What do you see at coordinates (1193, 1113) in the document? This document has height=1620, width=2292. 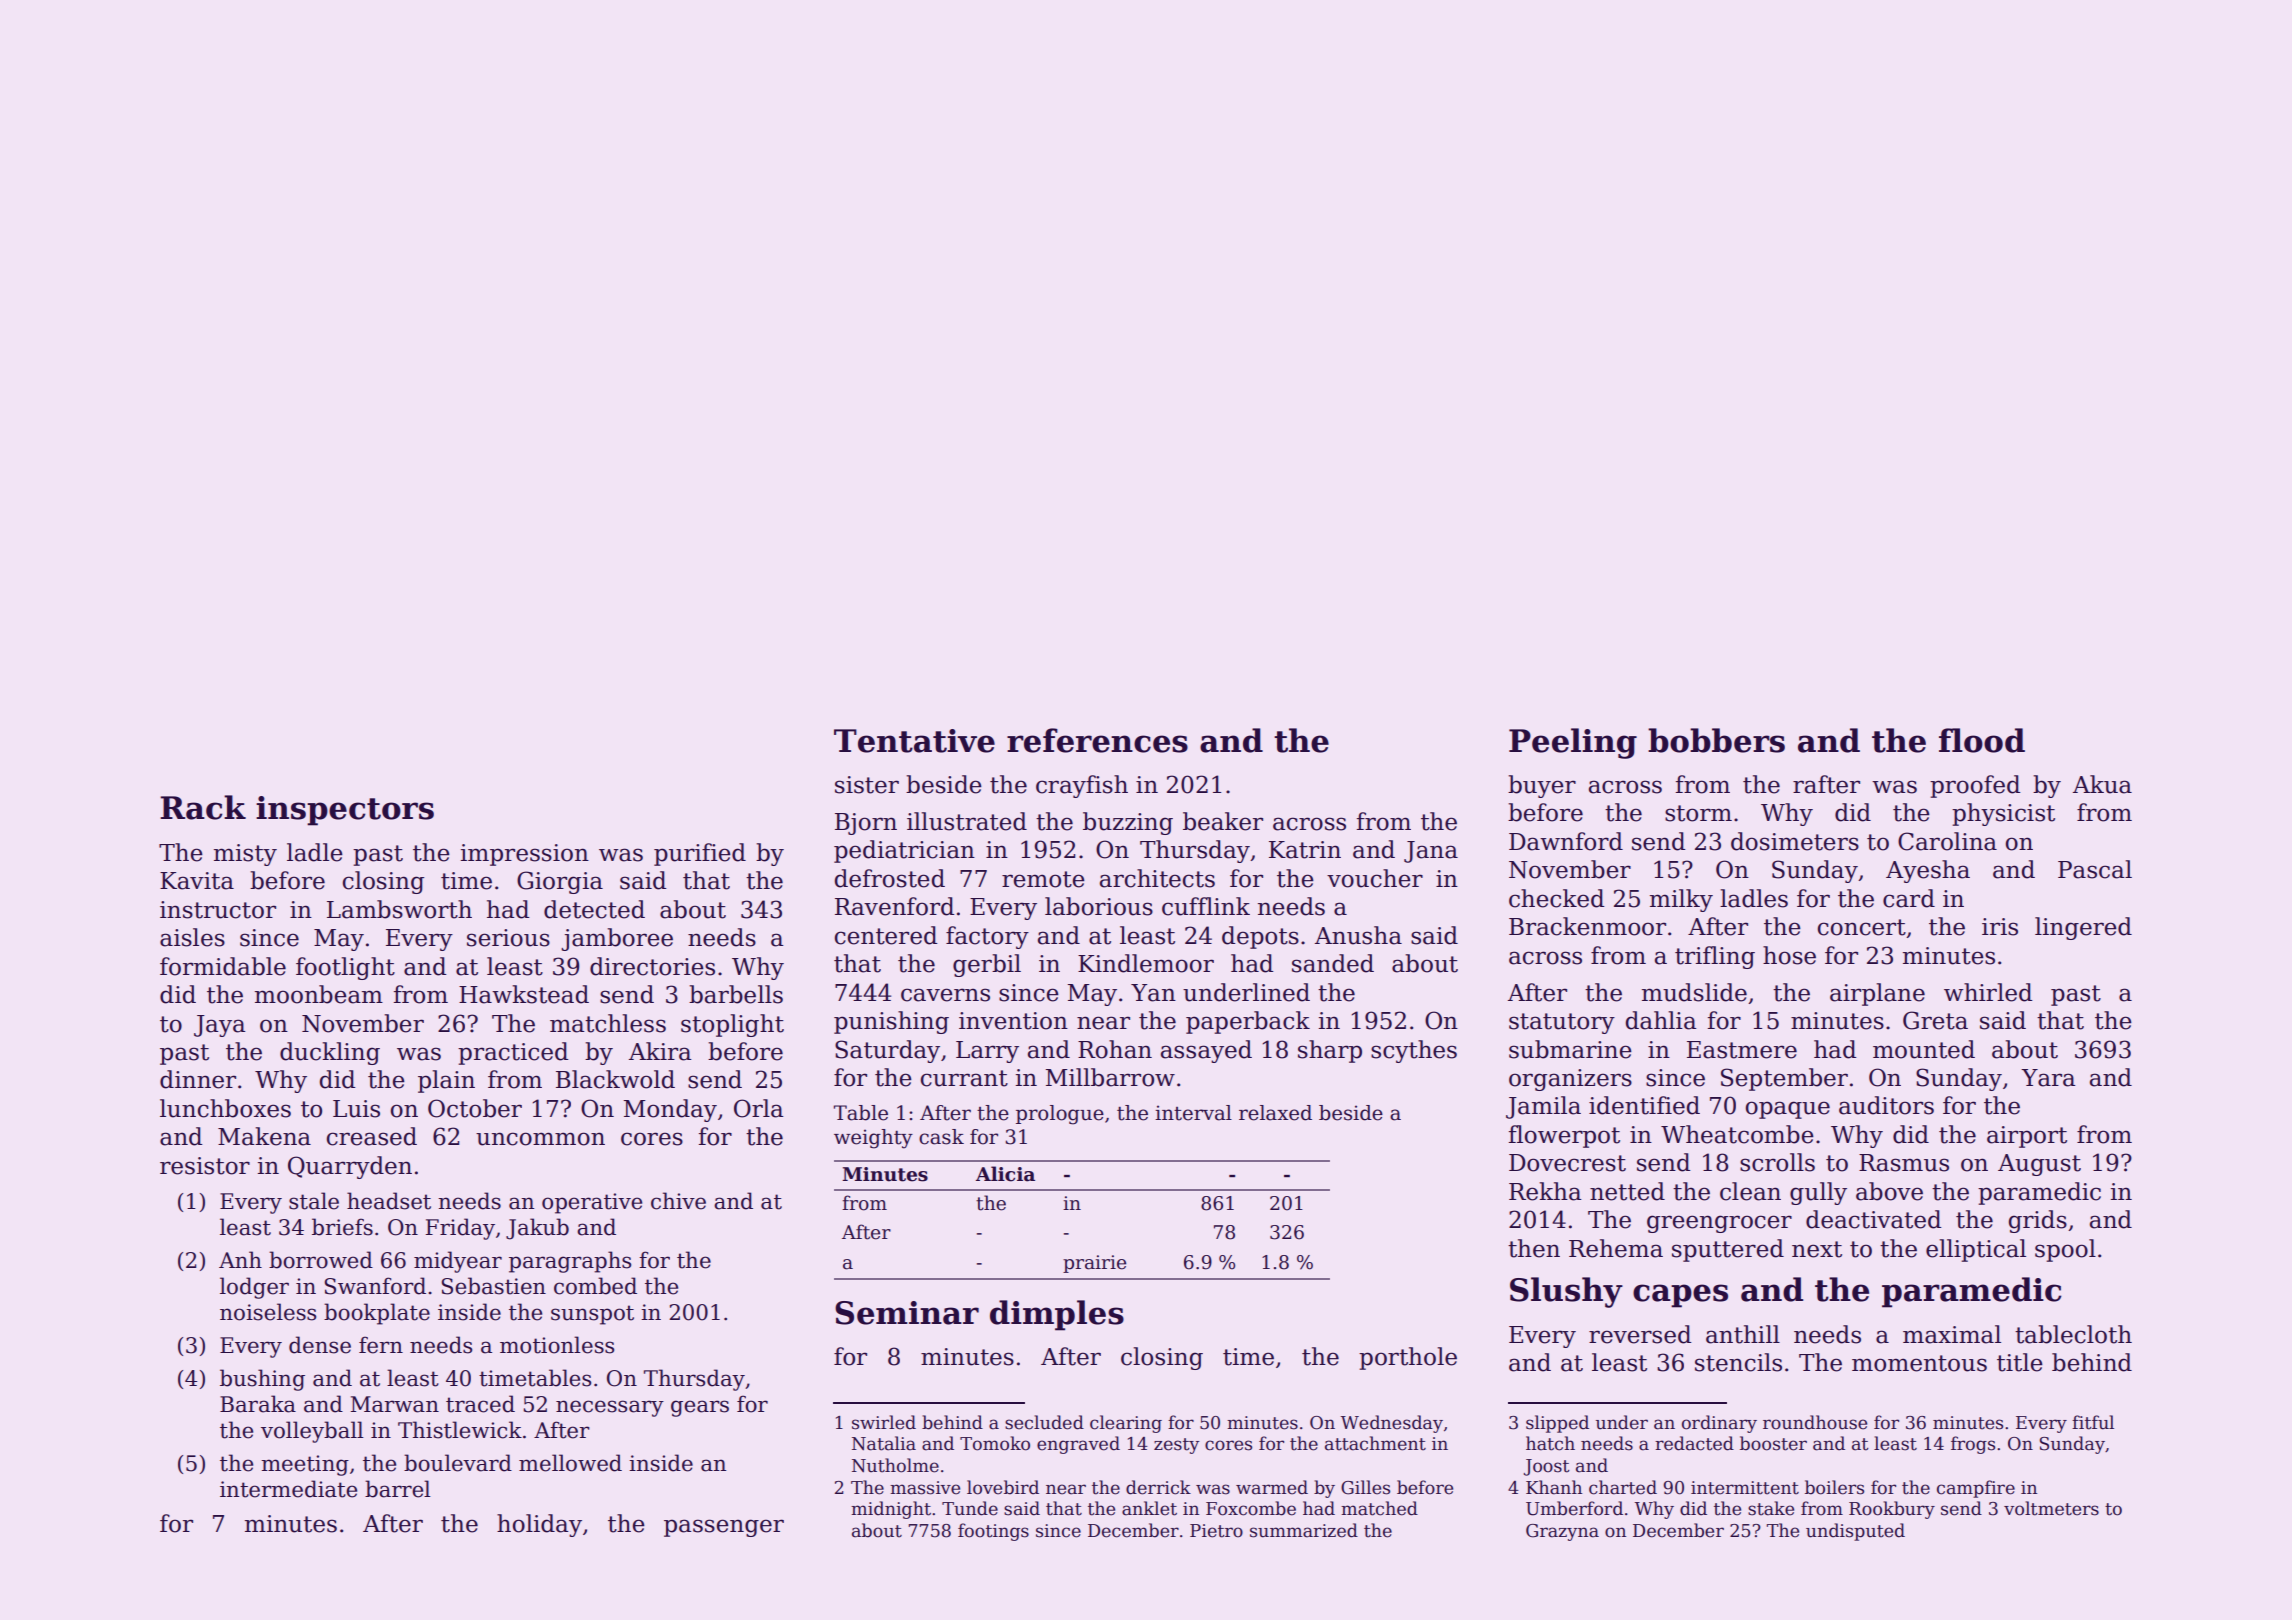 I see `interval` at bounding box center [1193, 1113].
